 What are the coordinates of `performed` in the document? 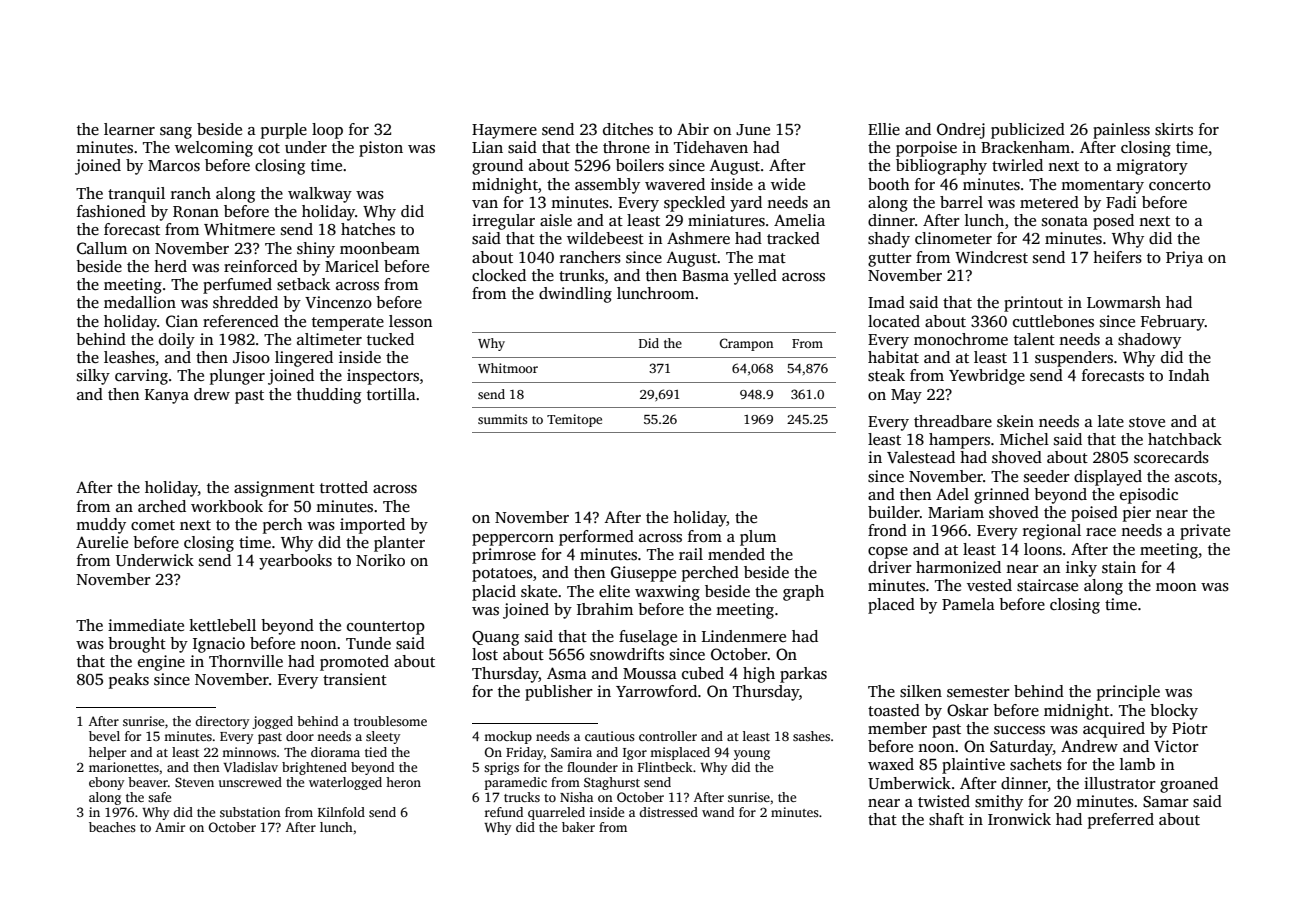 It's located at (596, 538).
